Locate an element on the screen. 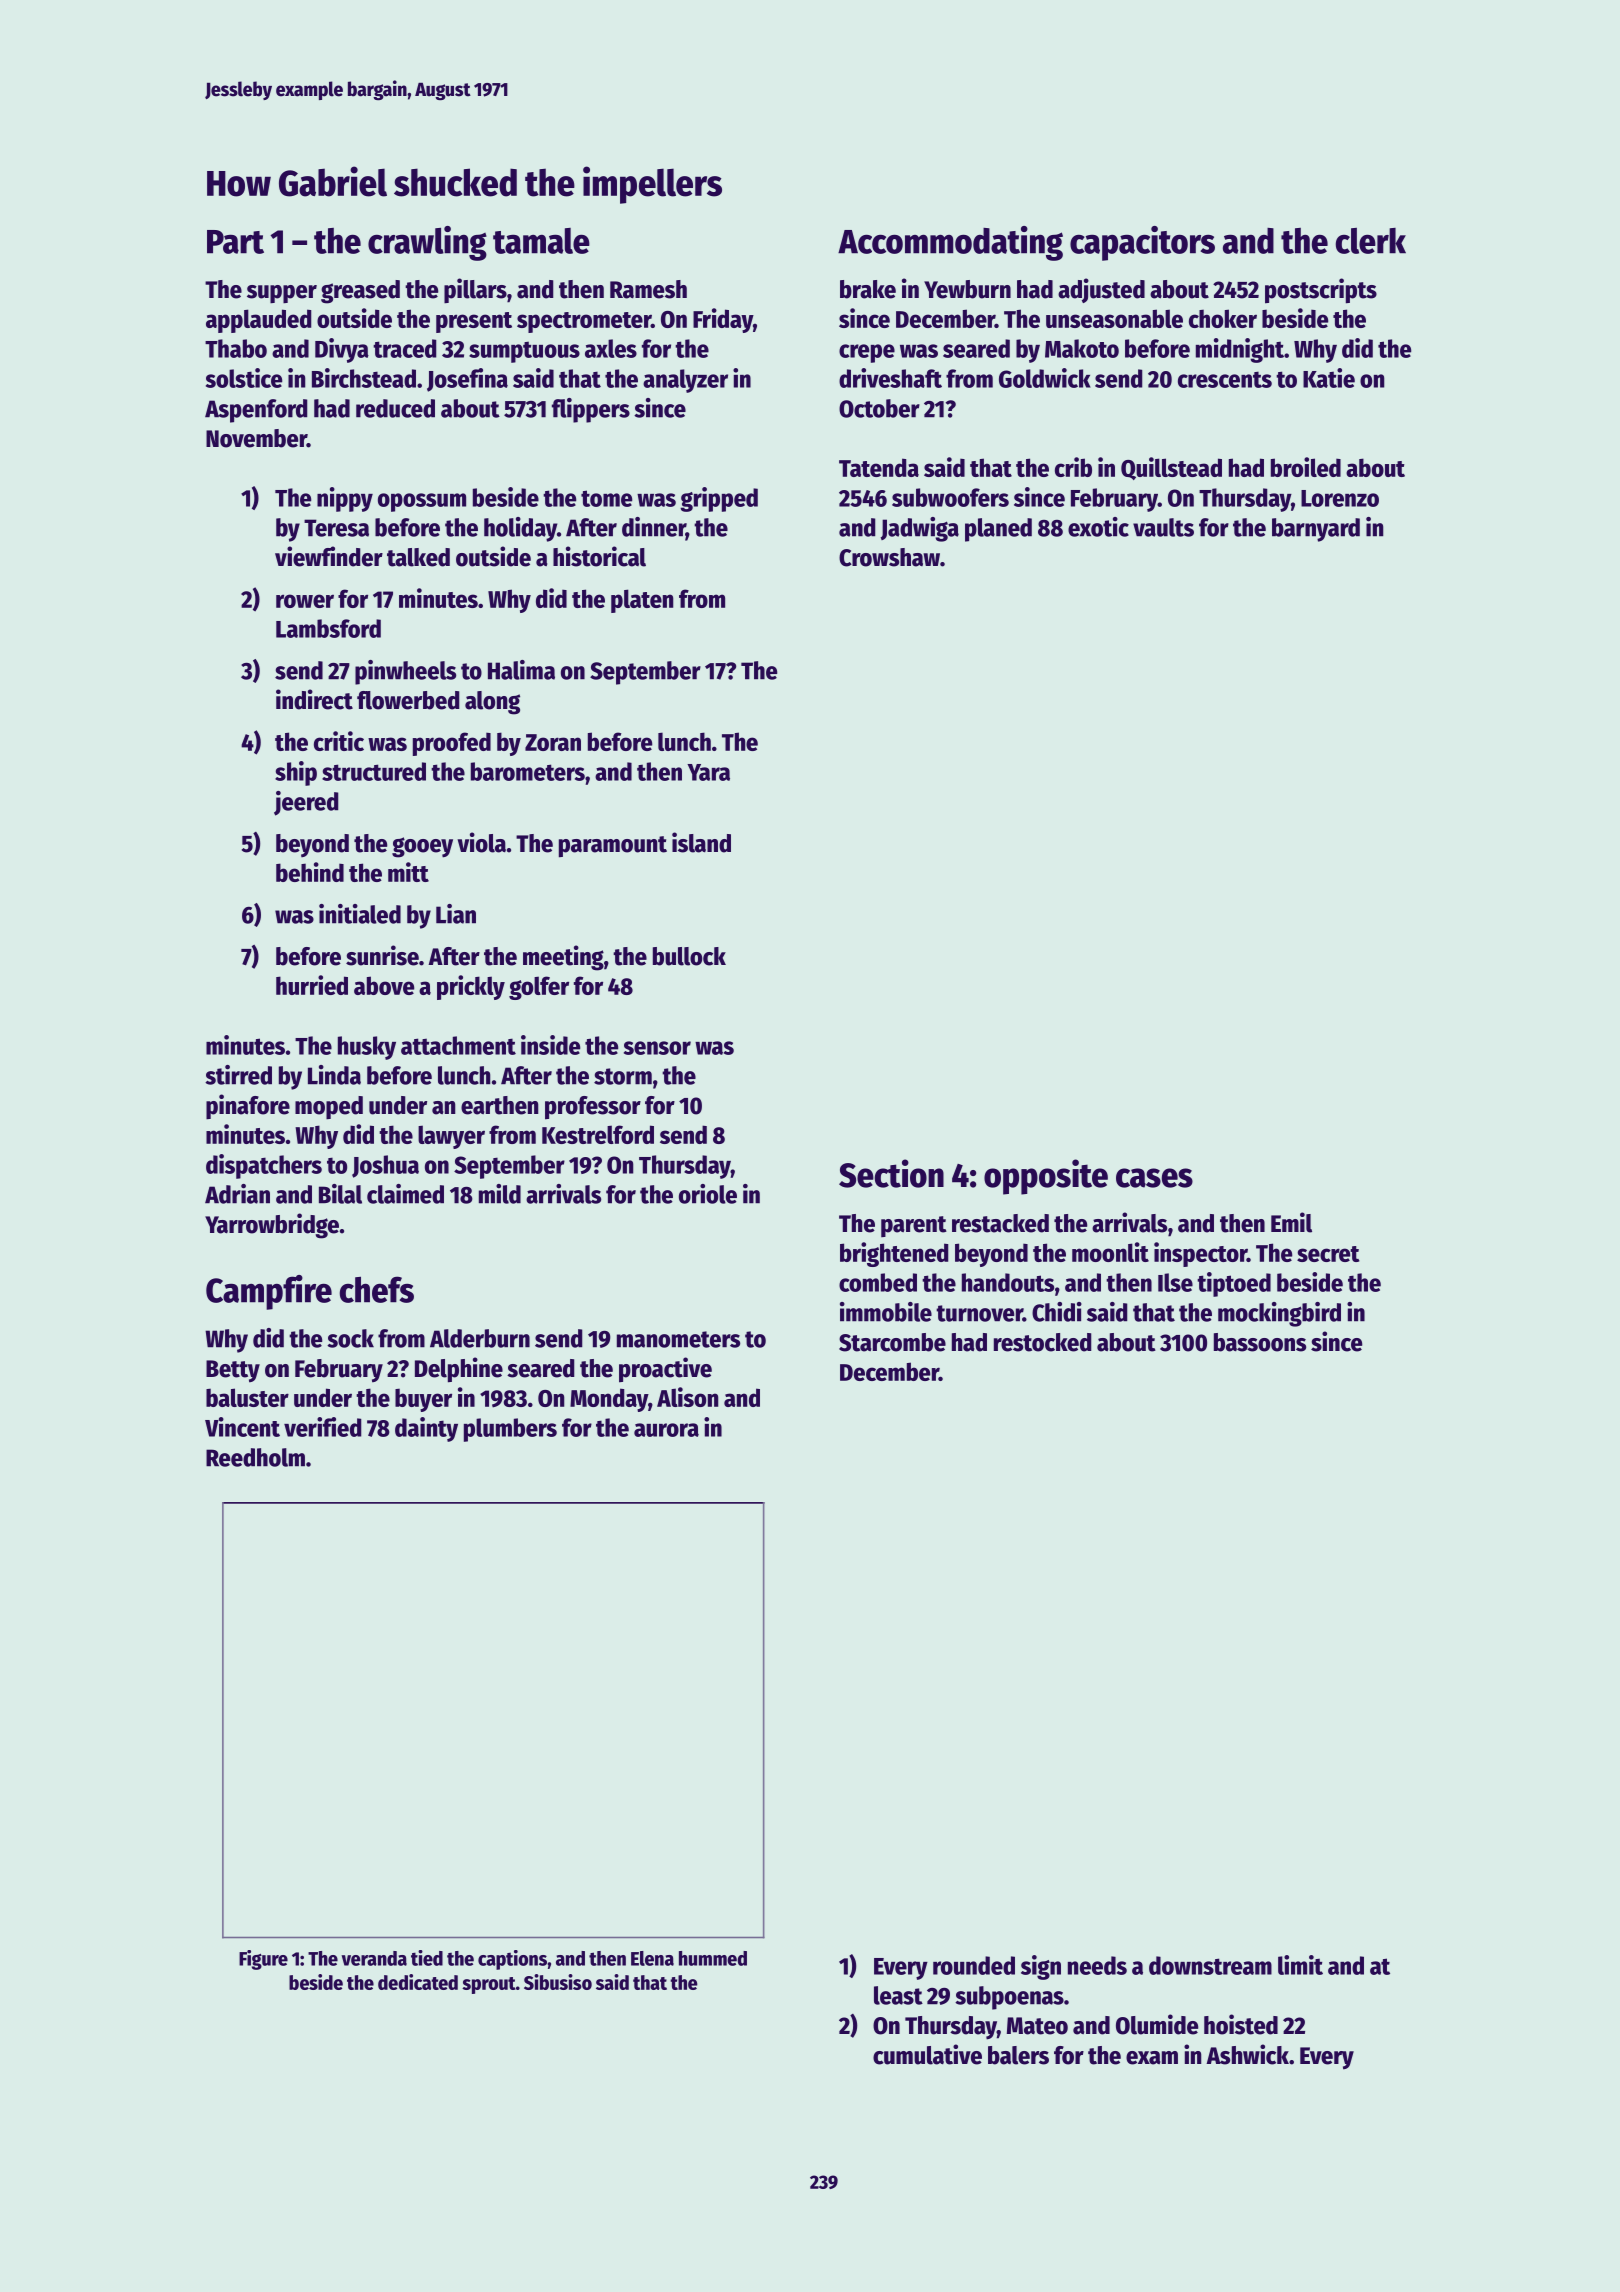 The image size is (1620, 2292). lawyer is located at coordinates (451, 1137).
